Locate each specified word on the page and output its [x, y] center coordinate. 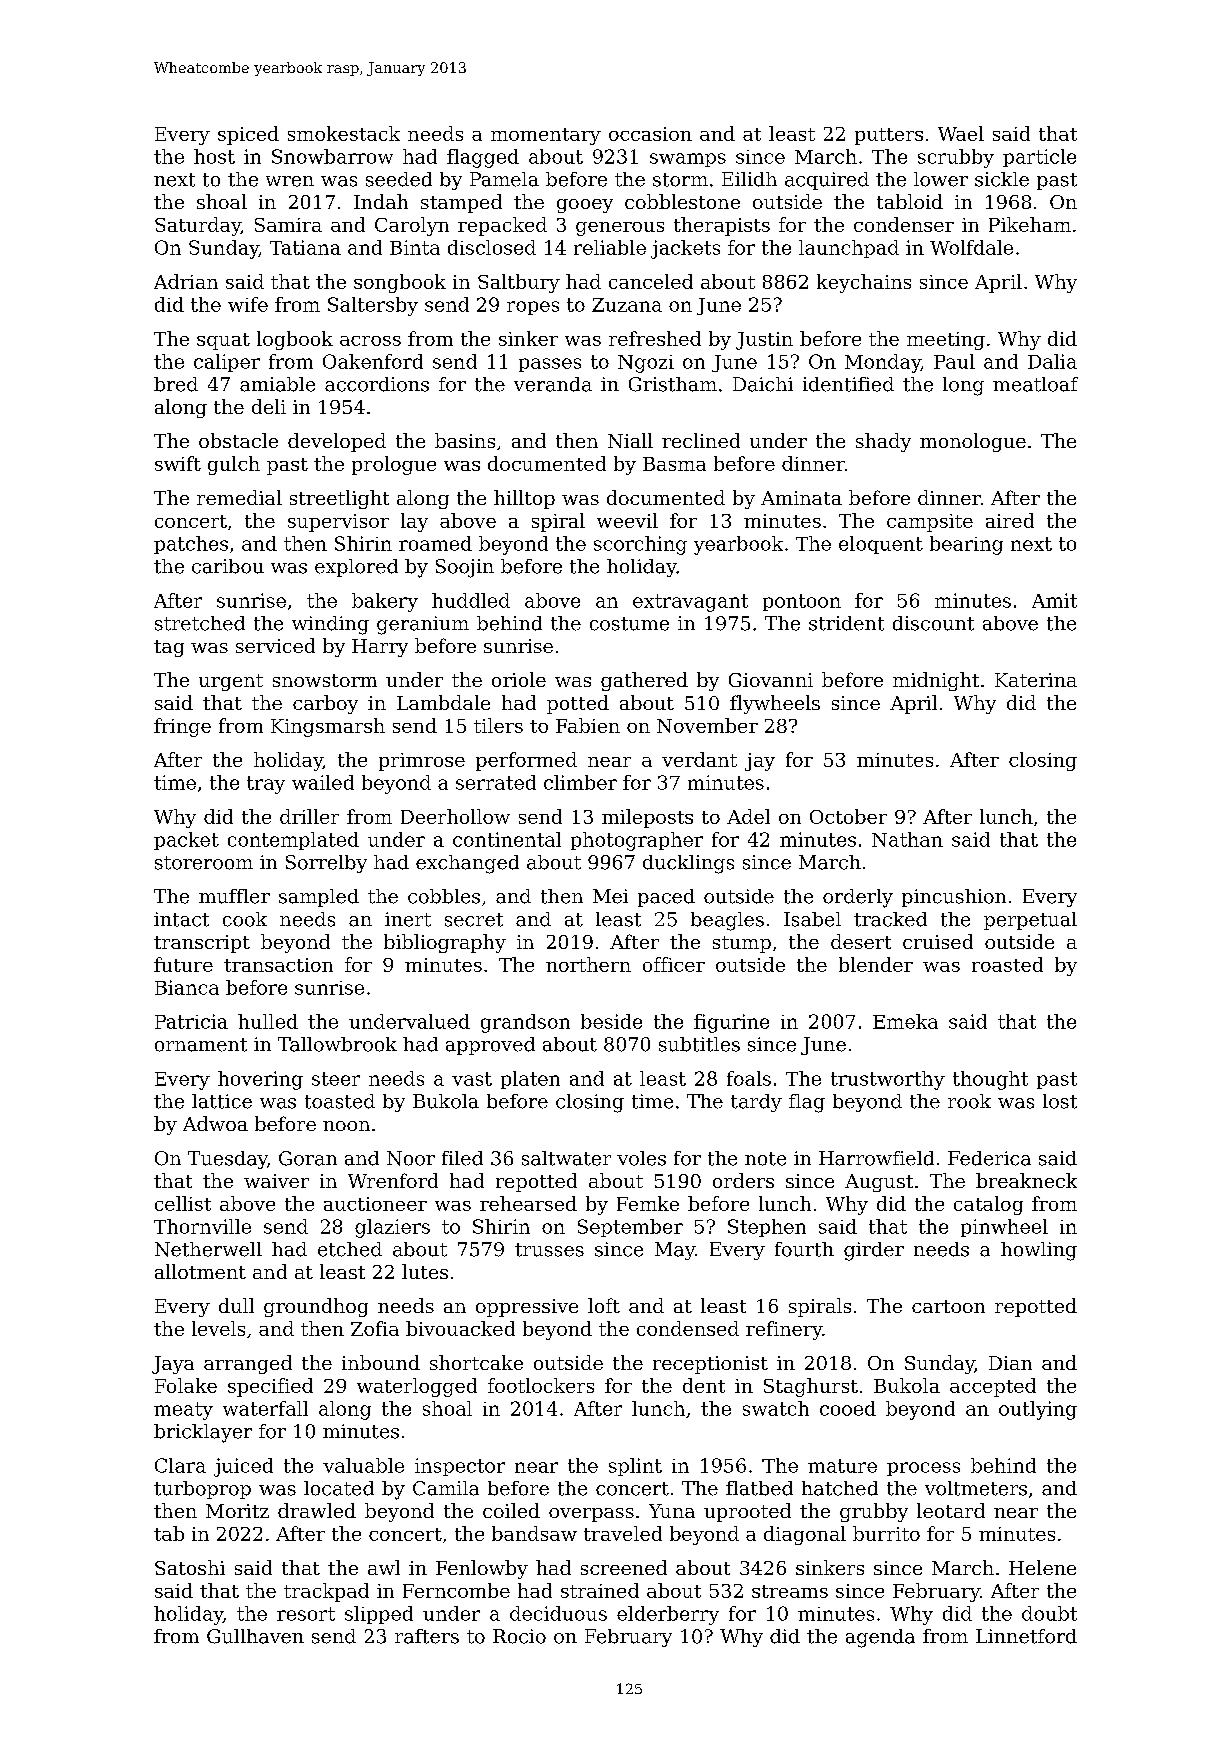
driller [309, 816]
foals [749, 1078]
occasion [650, 134]
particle [1039, 158]
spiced [248, 135]
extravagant [690, 603]
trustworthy [888, 1080]
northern [588, 964]
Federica [989, 1158]
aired [1010, 520]
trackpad [326, 1592]
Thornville [202, 1226]
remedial [239, 497]
